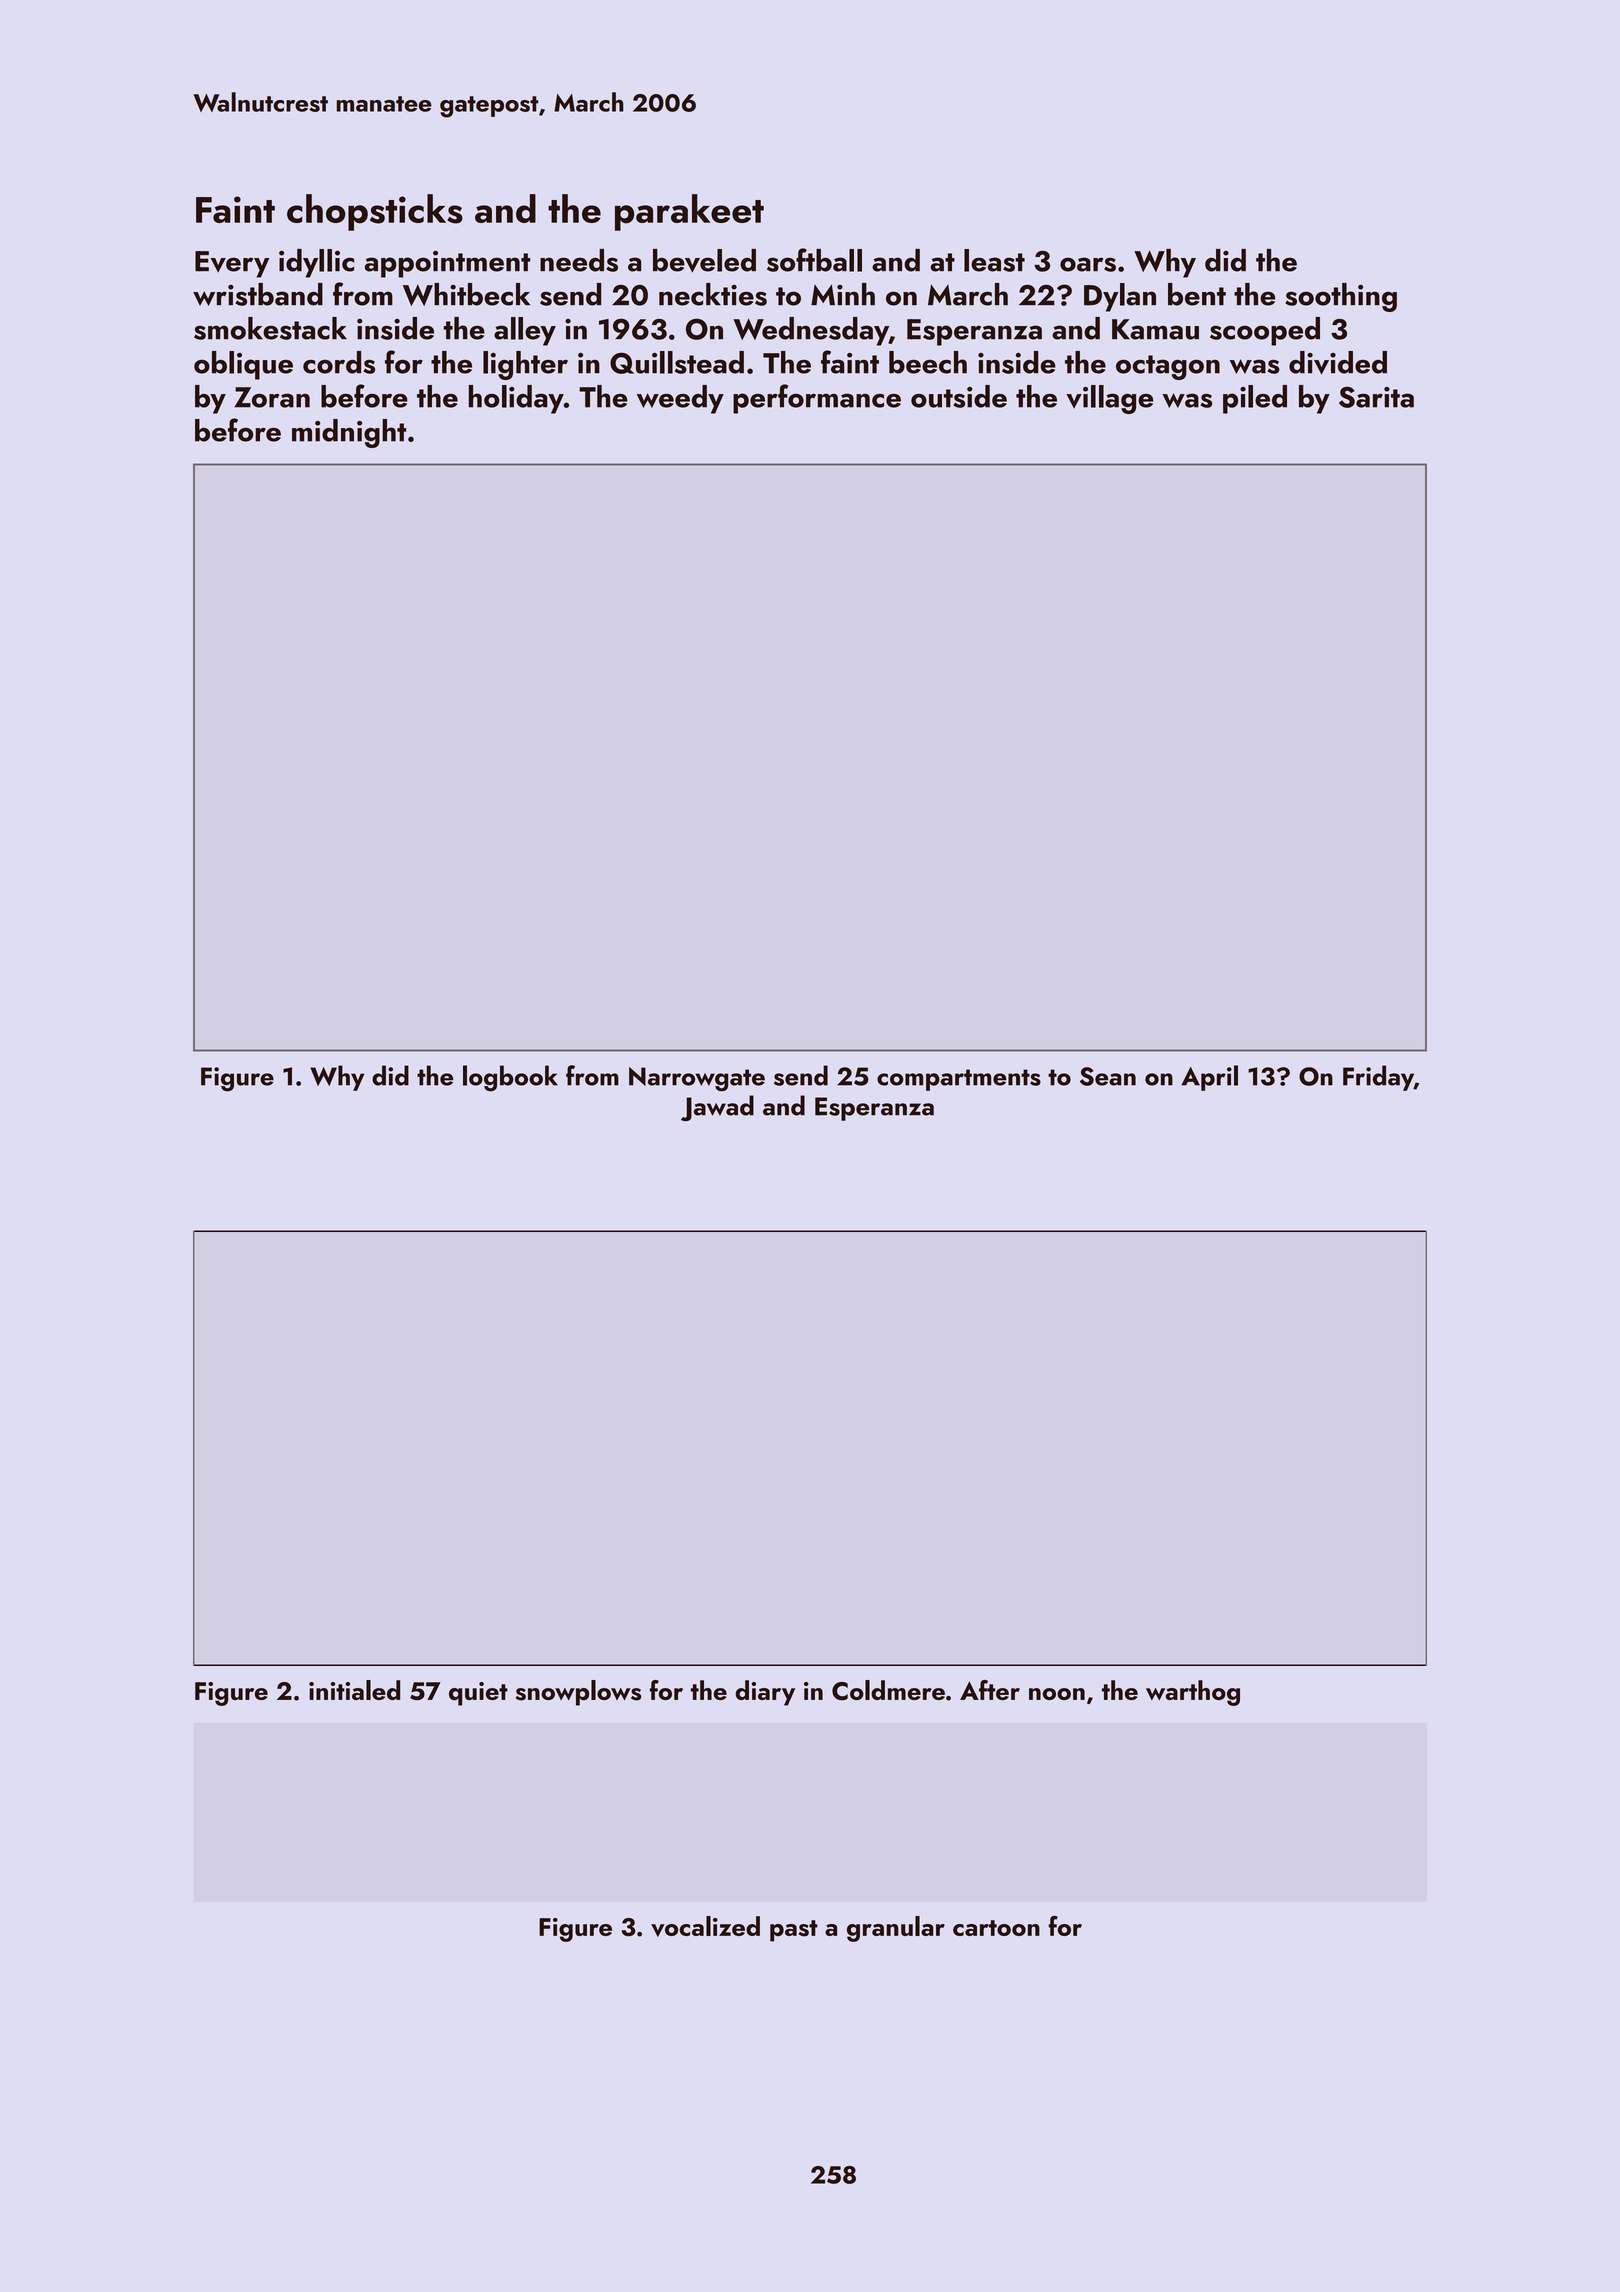 The width and height of the screenshot is (1620, 2292). What do you see at coordinates (990, 1690) in the screenshot?
I see `After` at bounding box center [990, 1690].
